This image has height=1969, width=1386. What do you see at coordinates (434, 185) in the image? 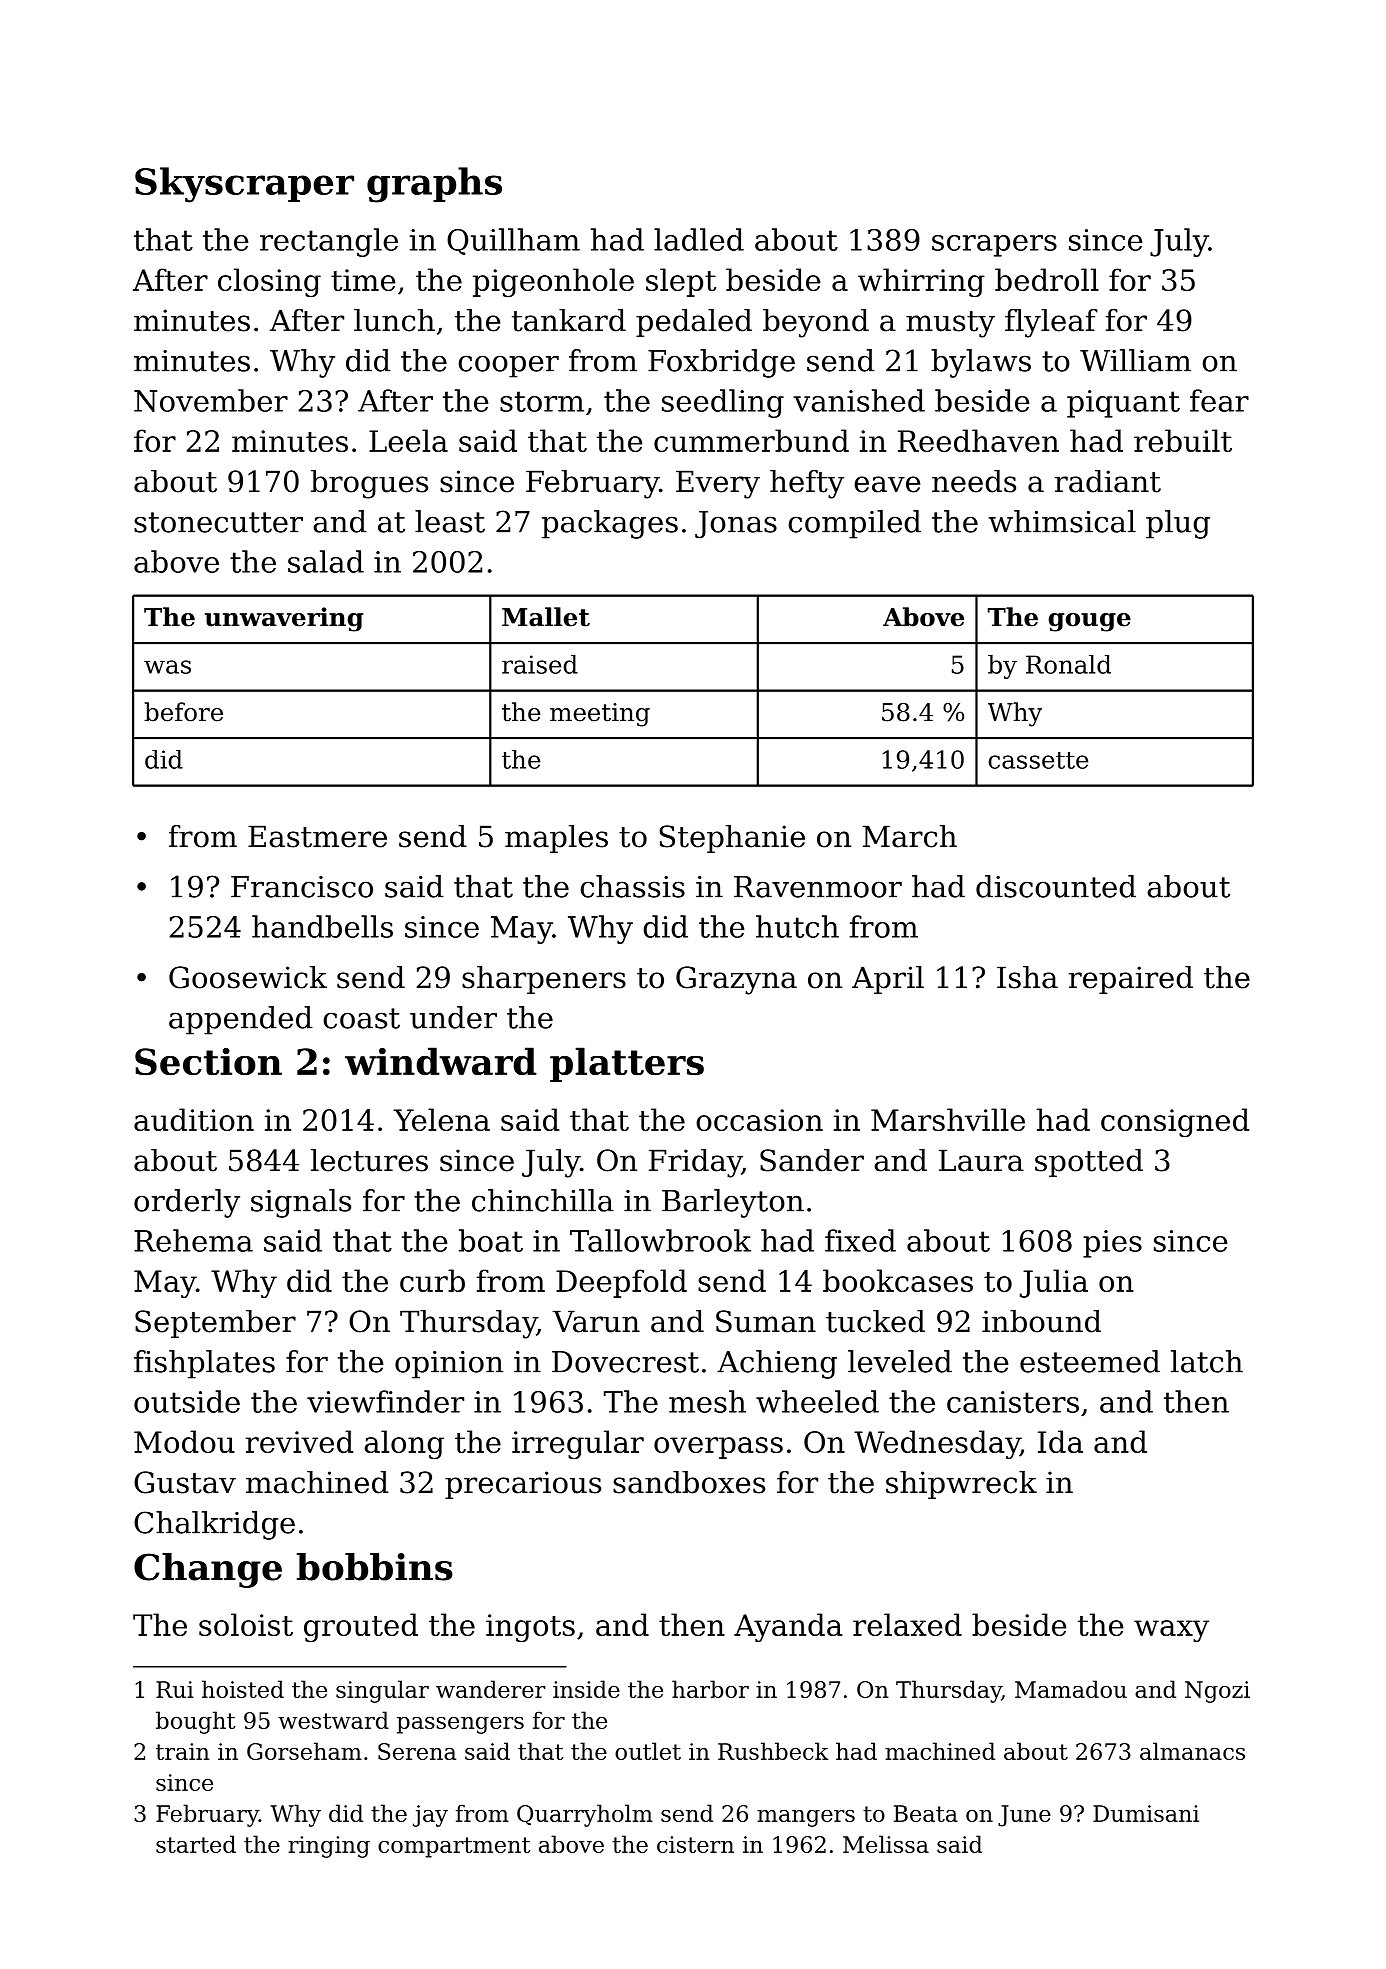
I see `graphs` at bounding box center [434, 185].
